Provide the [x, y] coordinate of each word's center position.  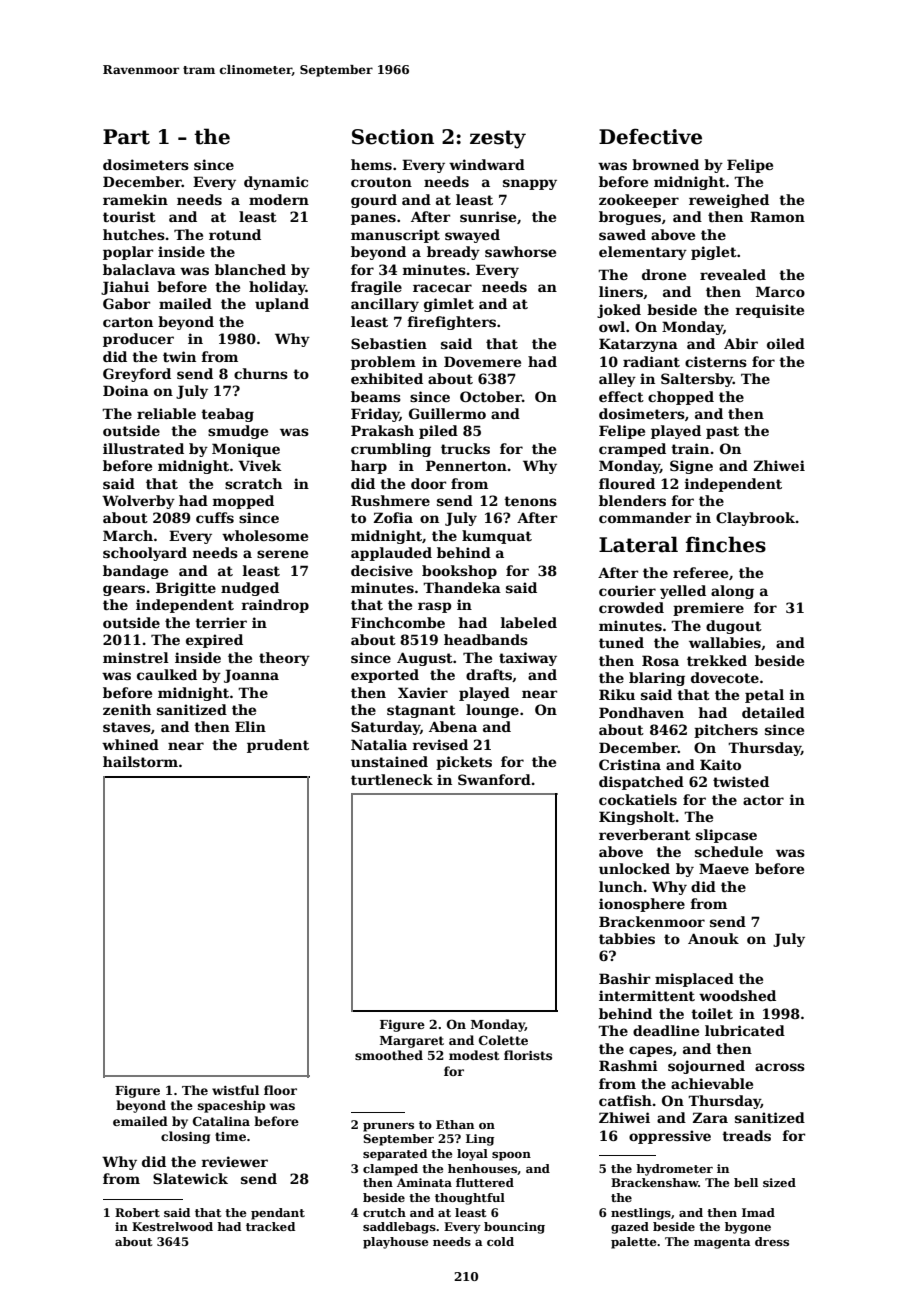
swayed [472, 236]
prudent [278, 746]
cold [500, 1241]
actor [763, 800]
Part [126, 137]
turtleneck [392, 779]
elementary [643, 253]
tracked [270, 1226]
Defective [650, 136]
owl [612, 326]
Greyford [137, 375]
